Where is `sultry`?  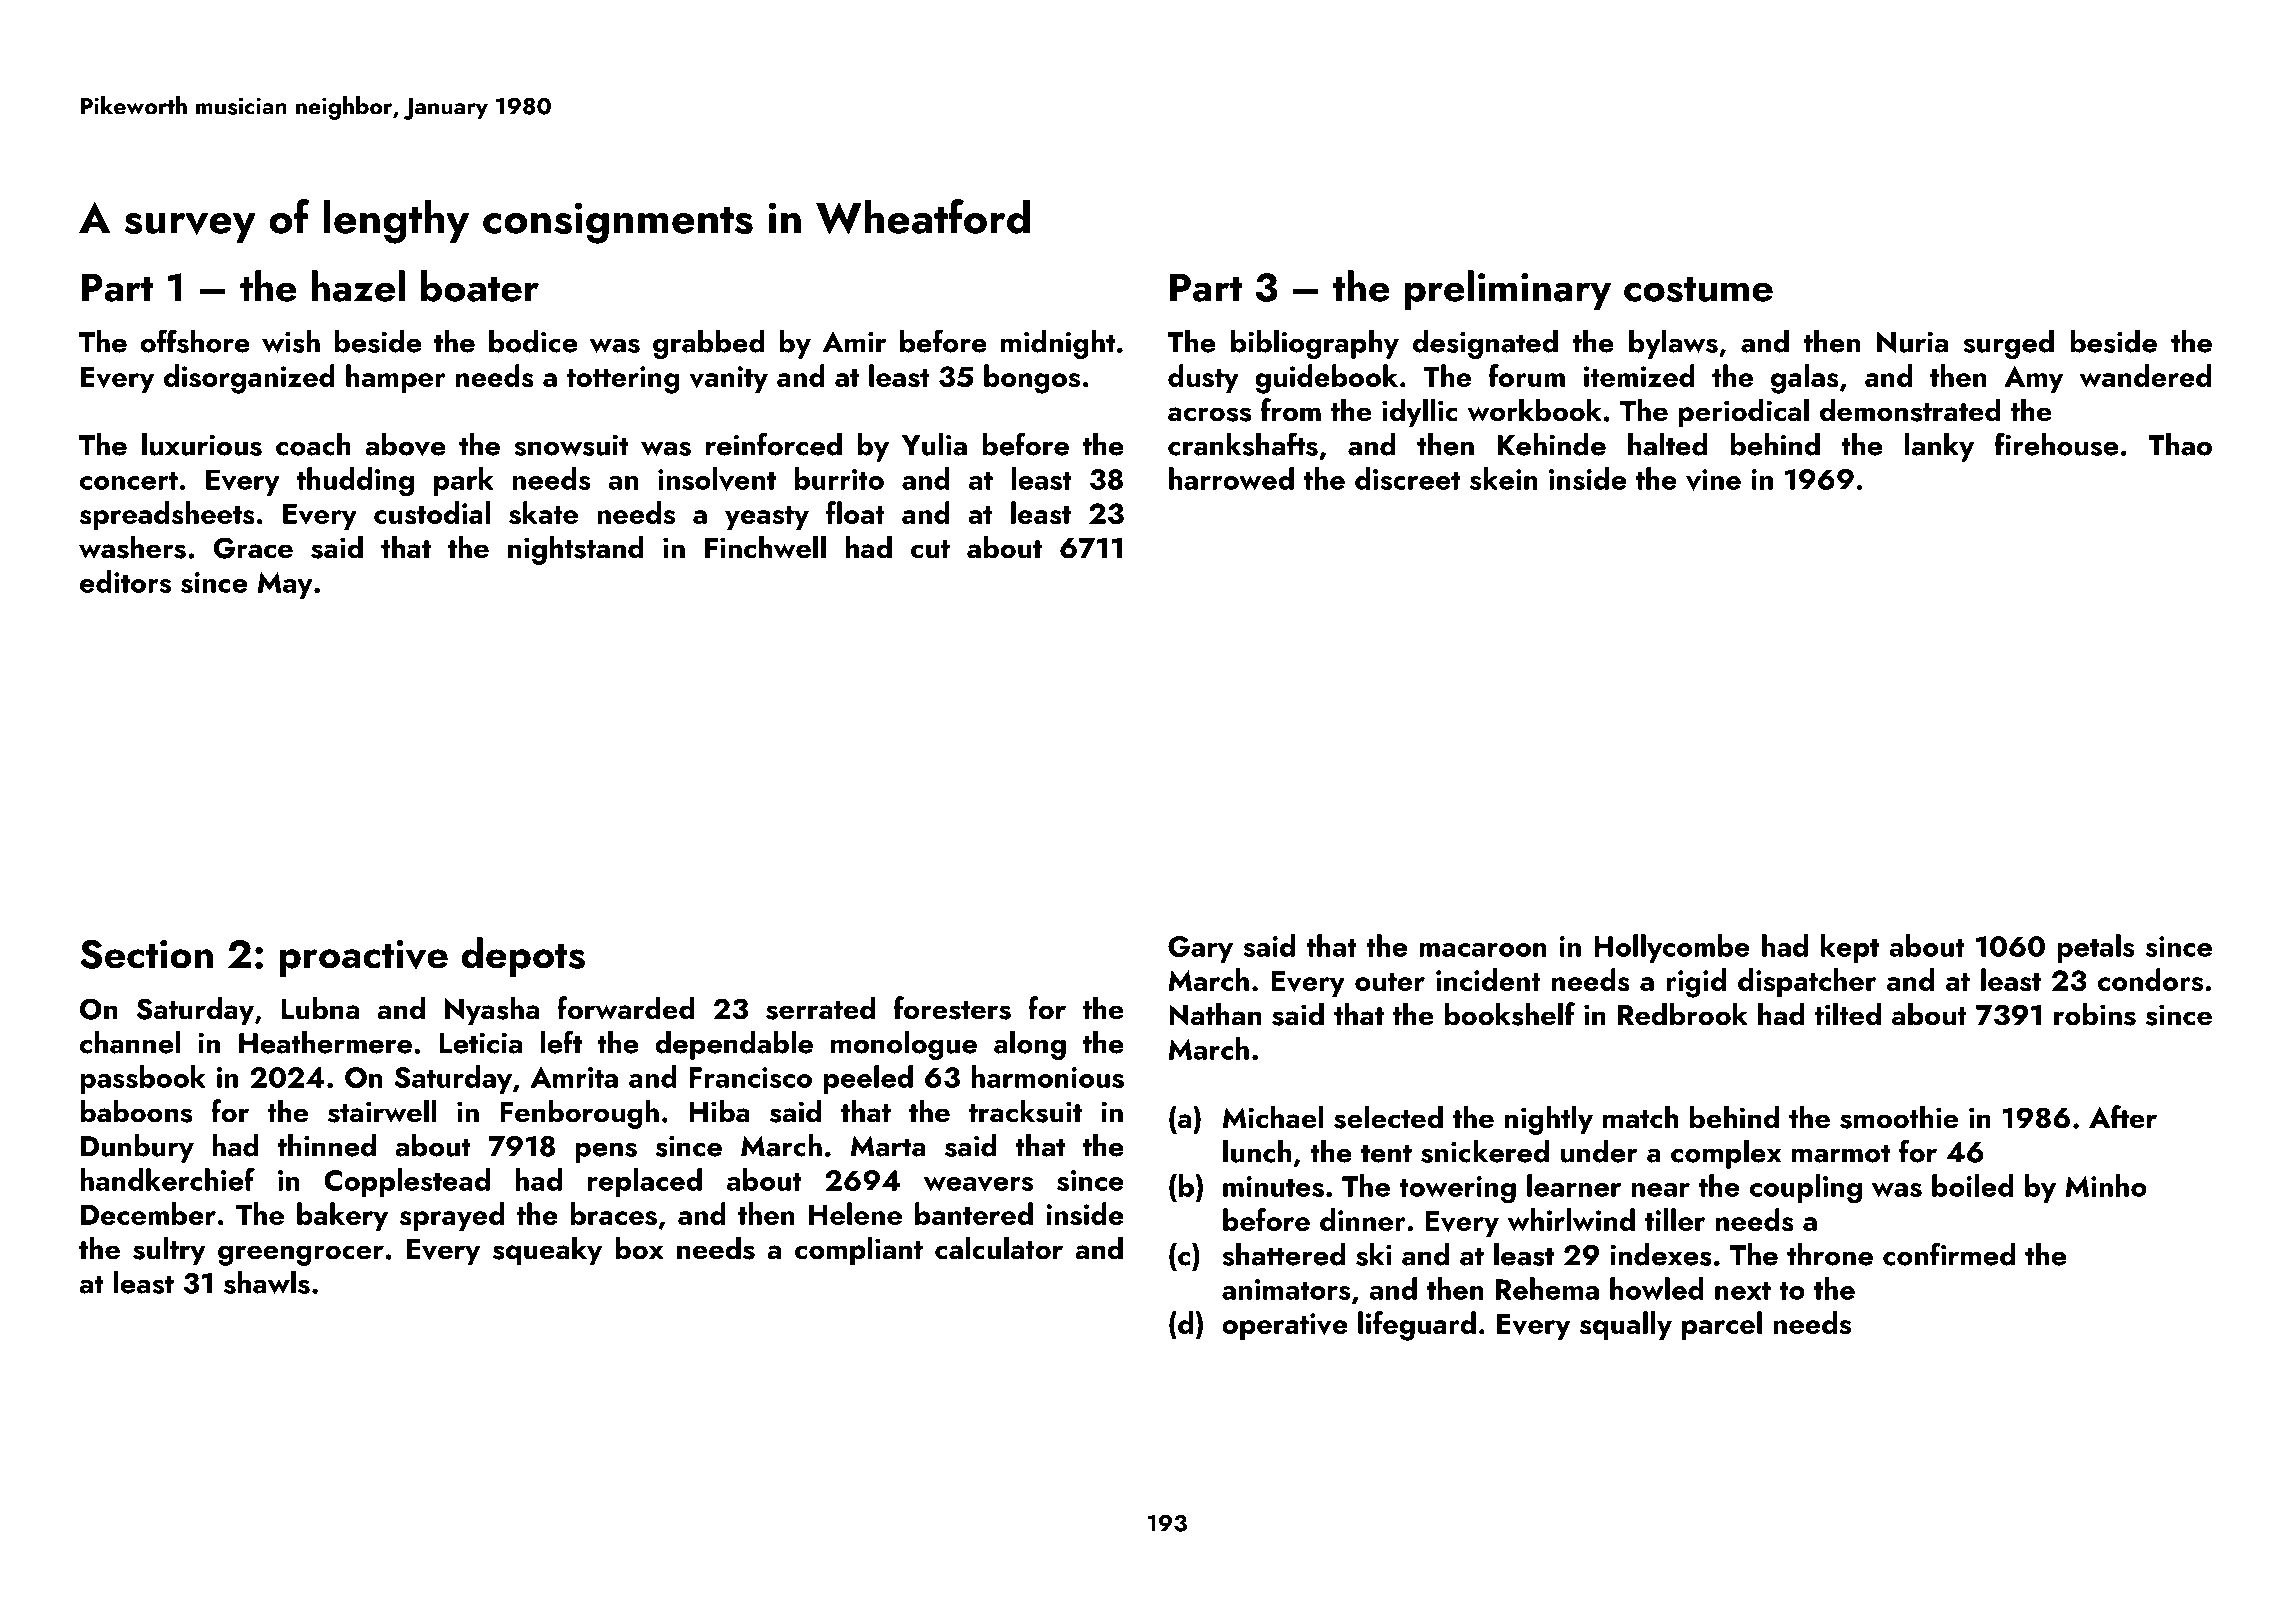
sultry is located at coordinates (169, 1251).
